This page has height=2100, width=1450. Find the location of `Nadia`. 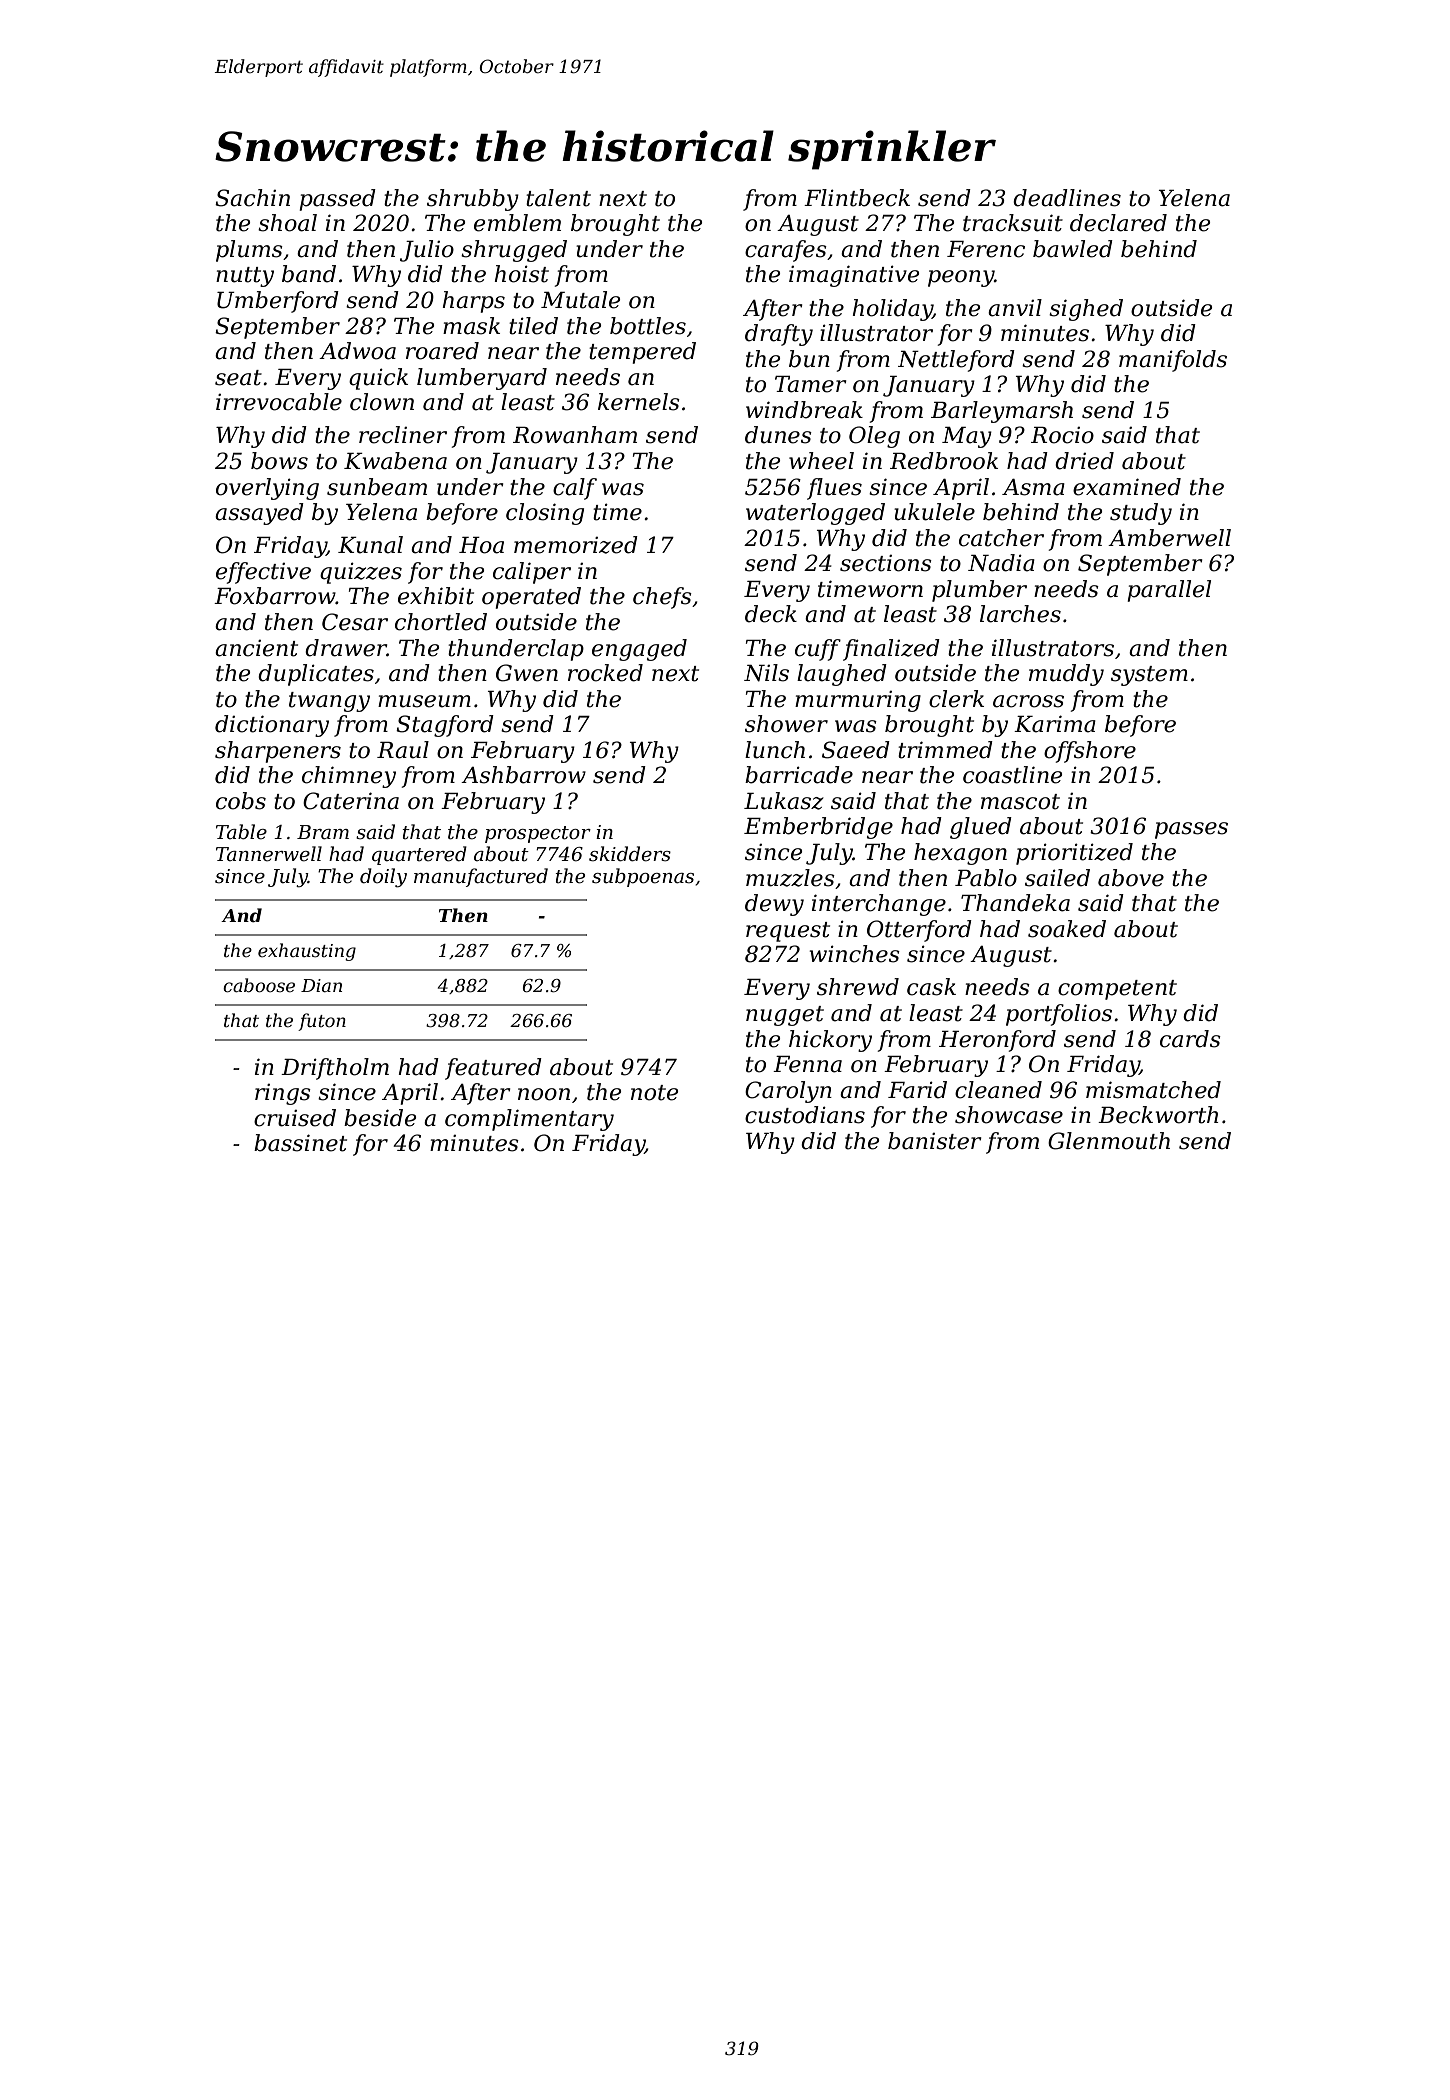

Nadia is located at coordinates (1001, 563).
